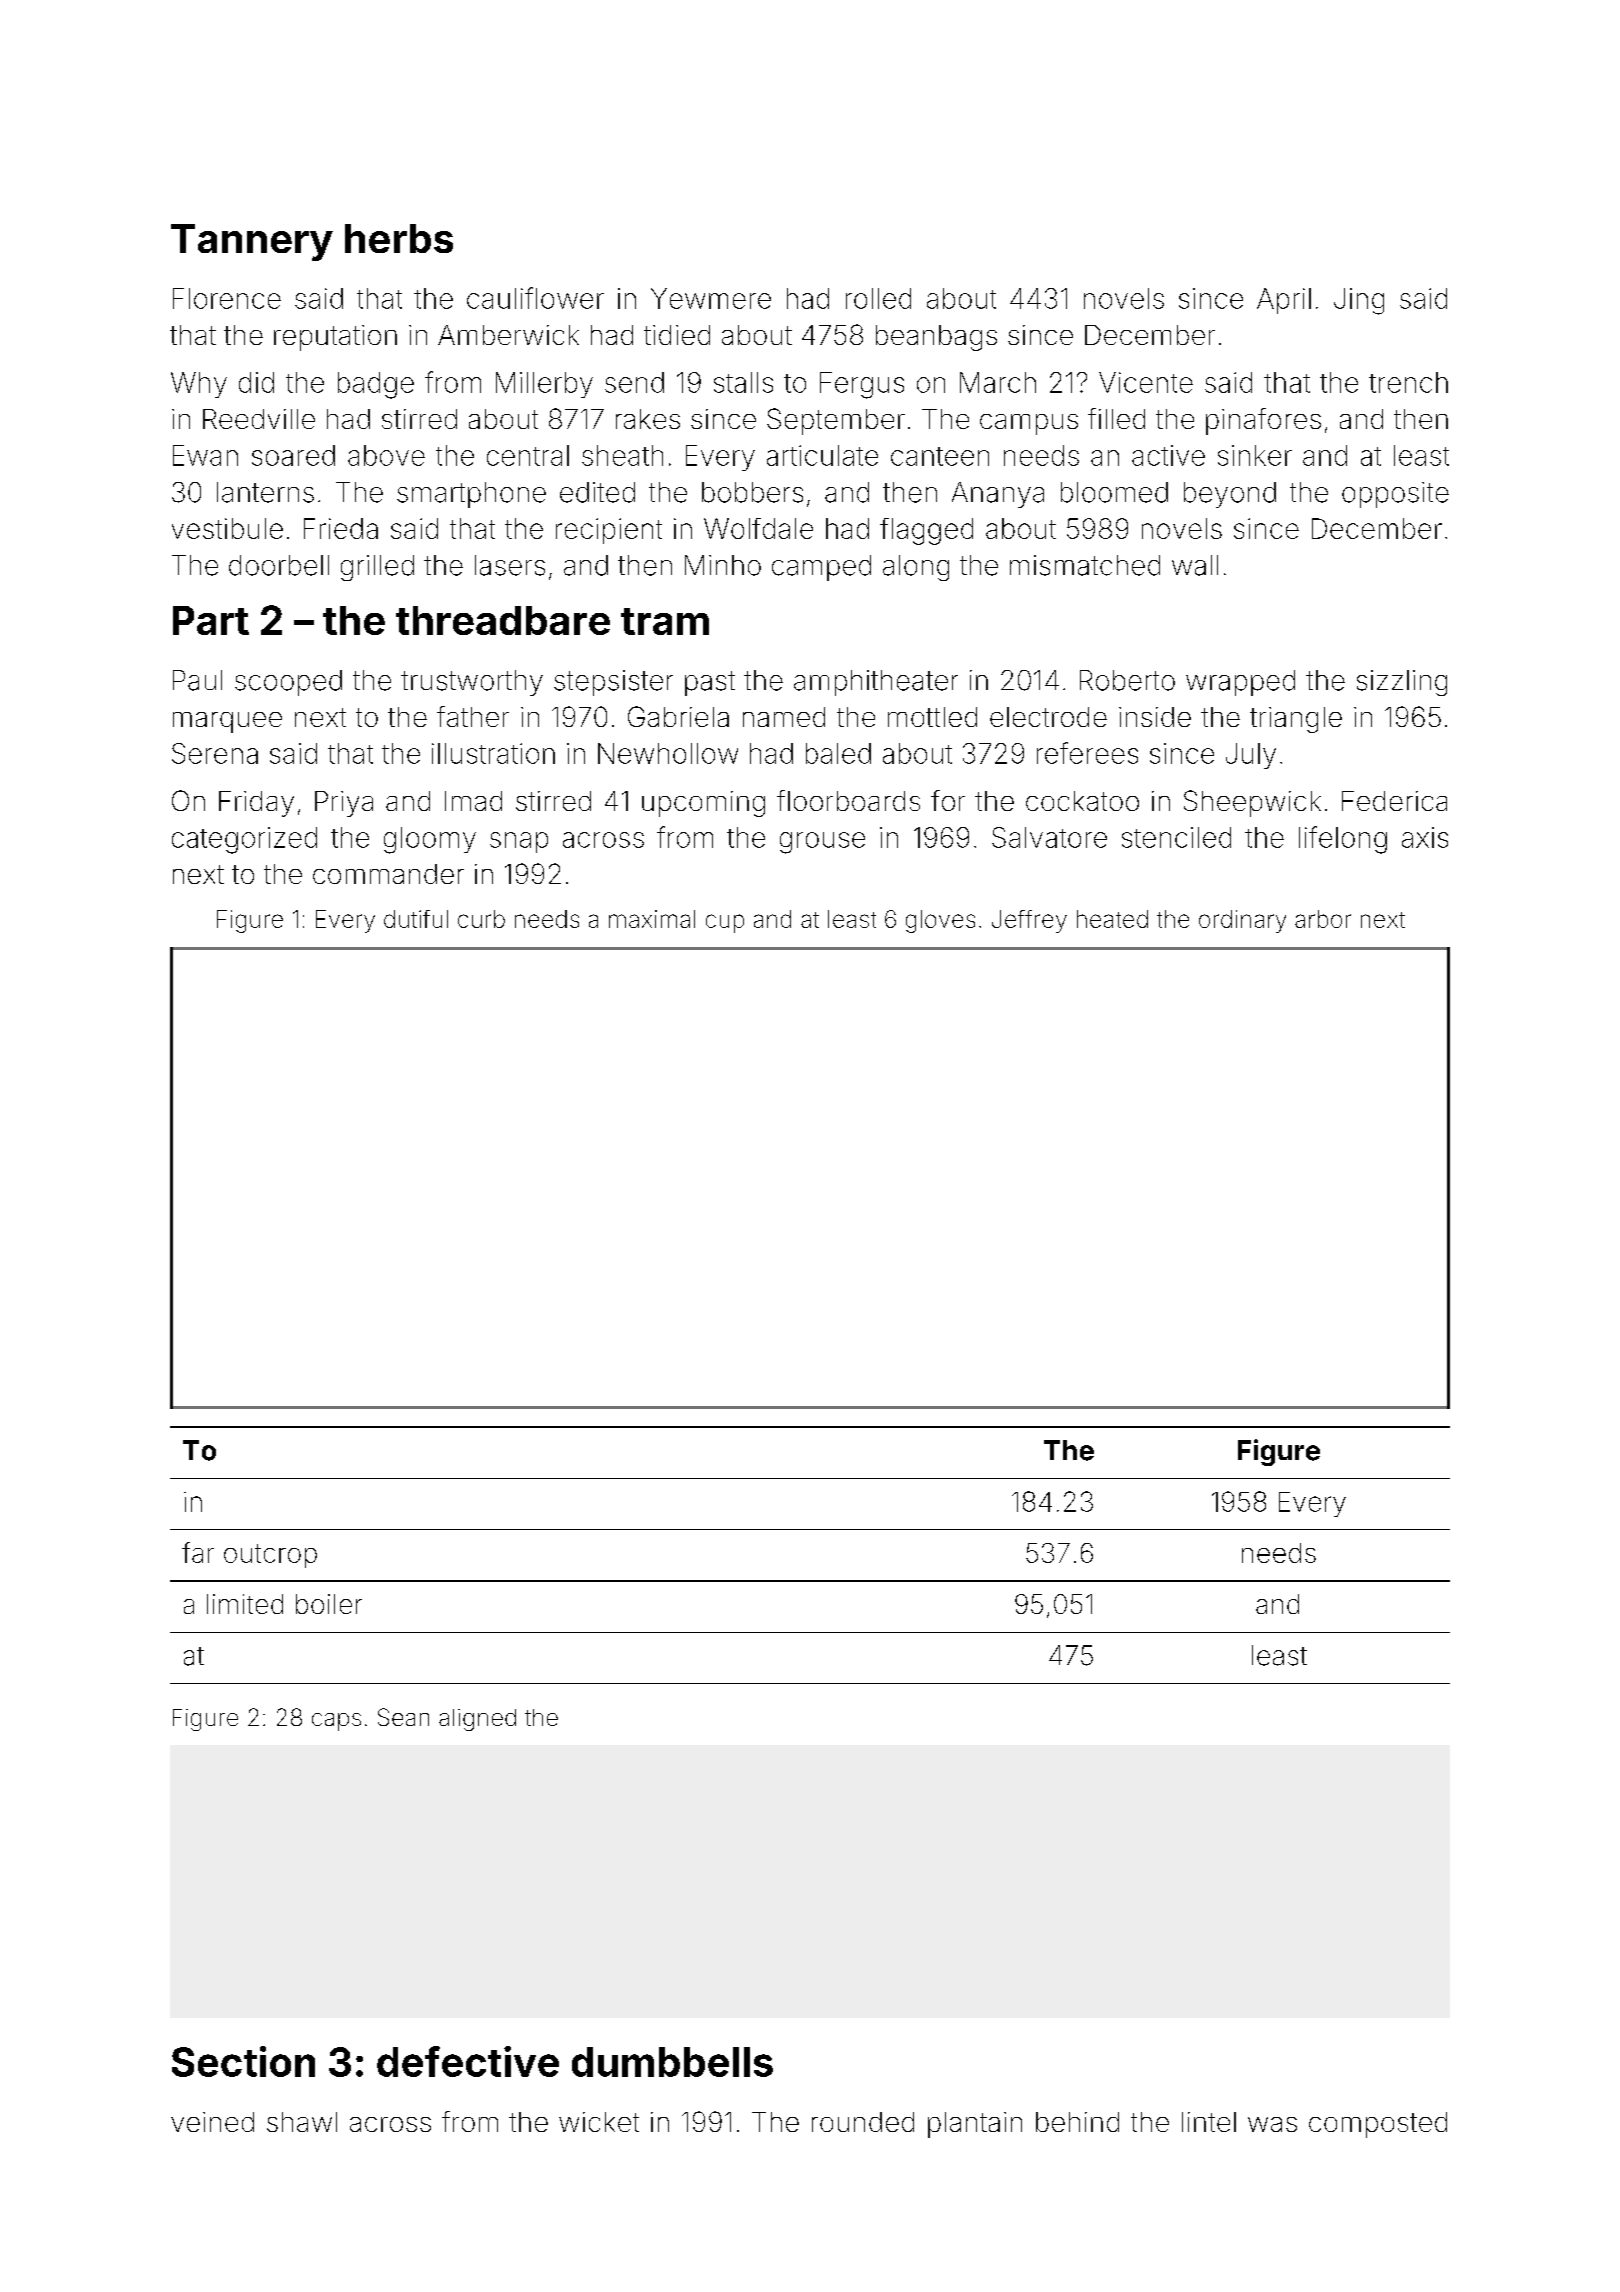 This screenshot has width=1620, height=2292. I want to click on outcrop, so click(270, 1556).
